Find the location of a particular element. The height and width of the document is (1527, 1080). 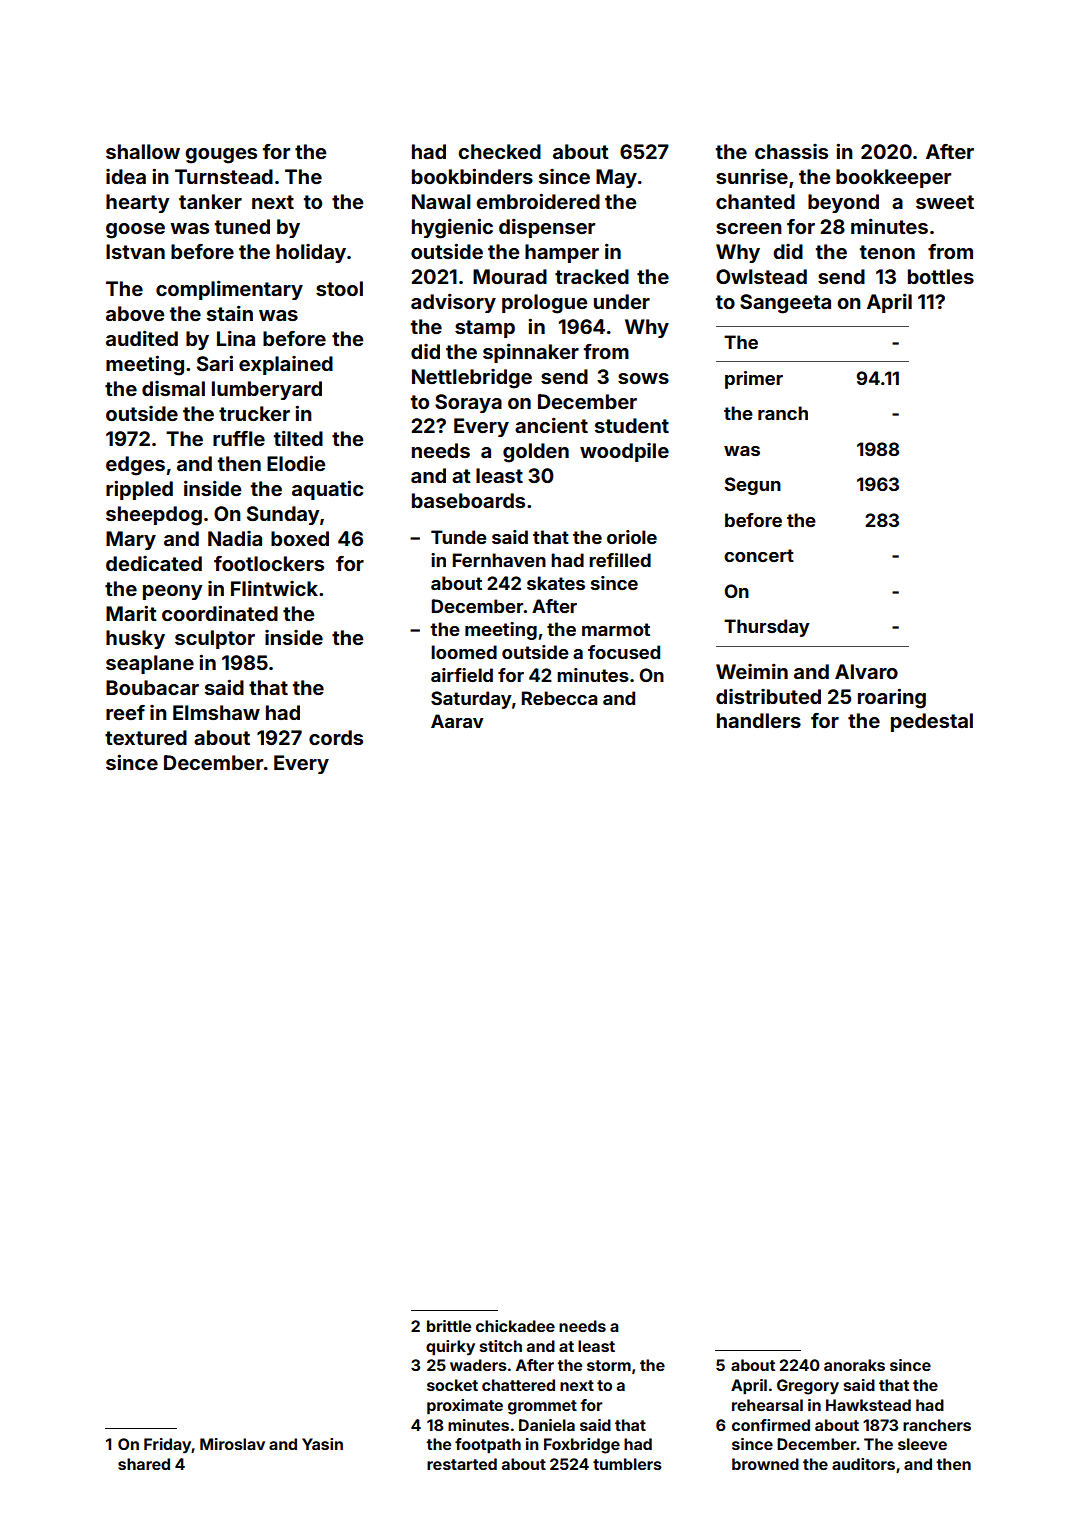

student is located at coordinates (632, 425).
